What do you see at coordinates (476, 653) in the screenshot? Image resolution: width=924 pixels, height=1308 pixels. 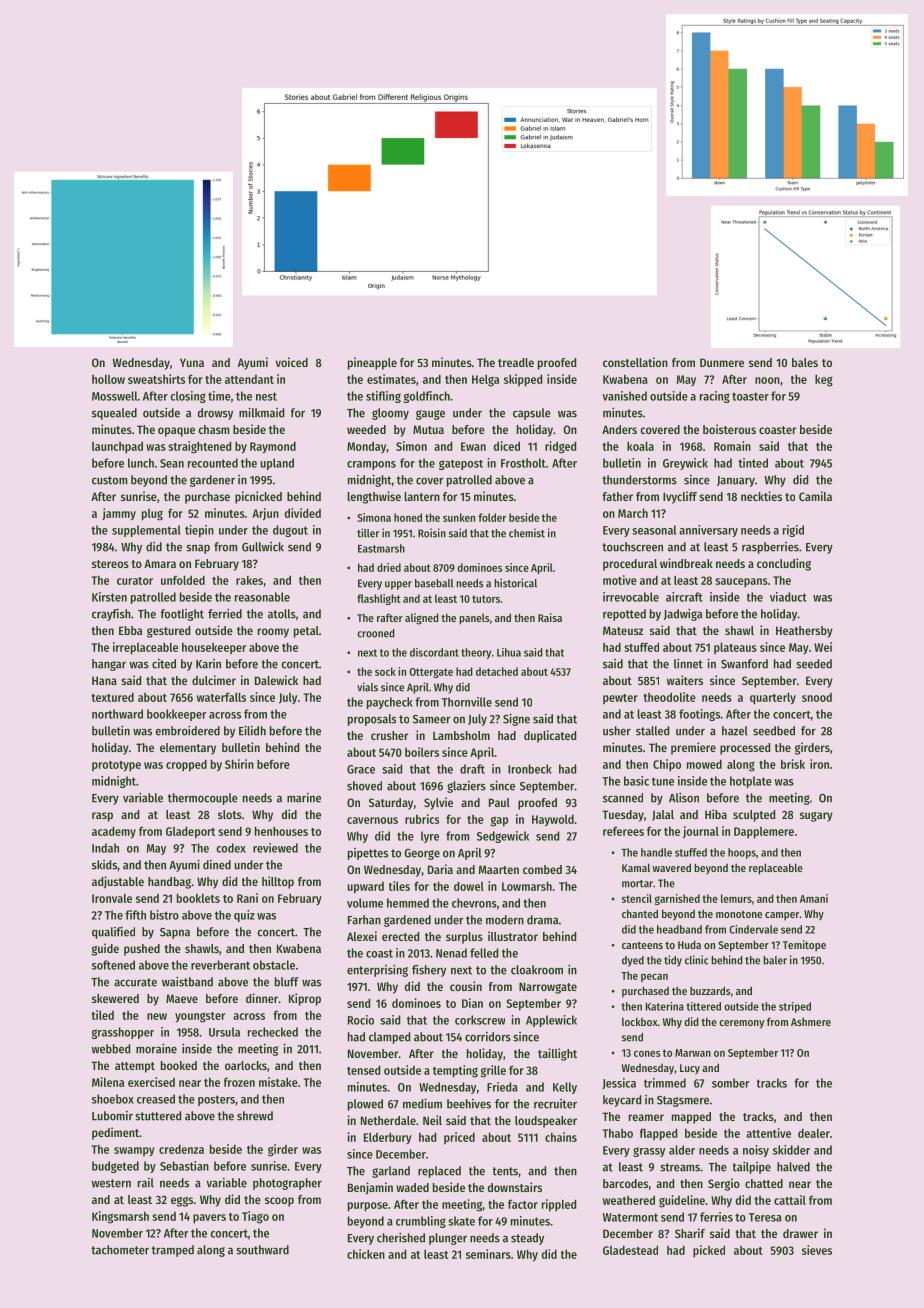 I see `theory` at bounding box center [476, 653].
